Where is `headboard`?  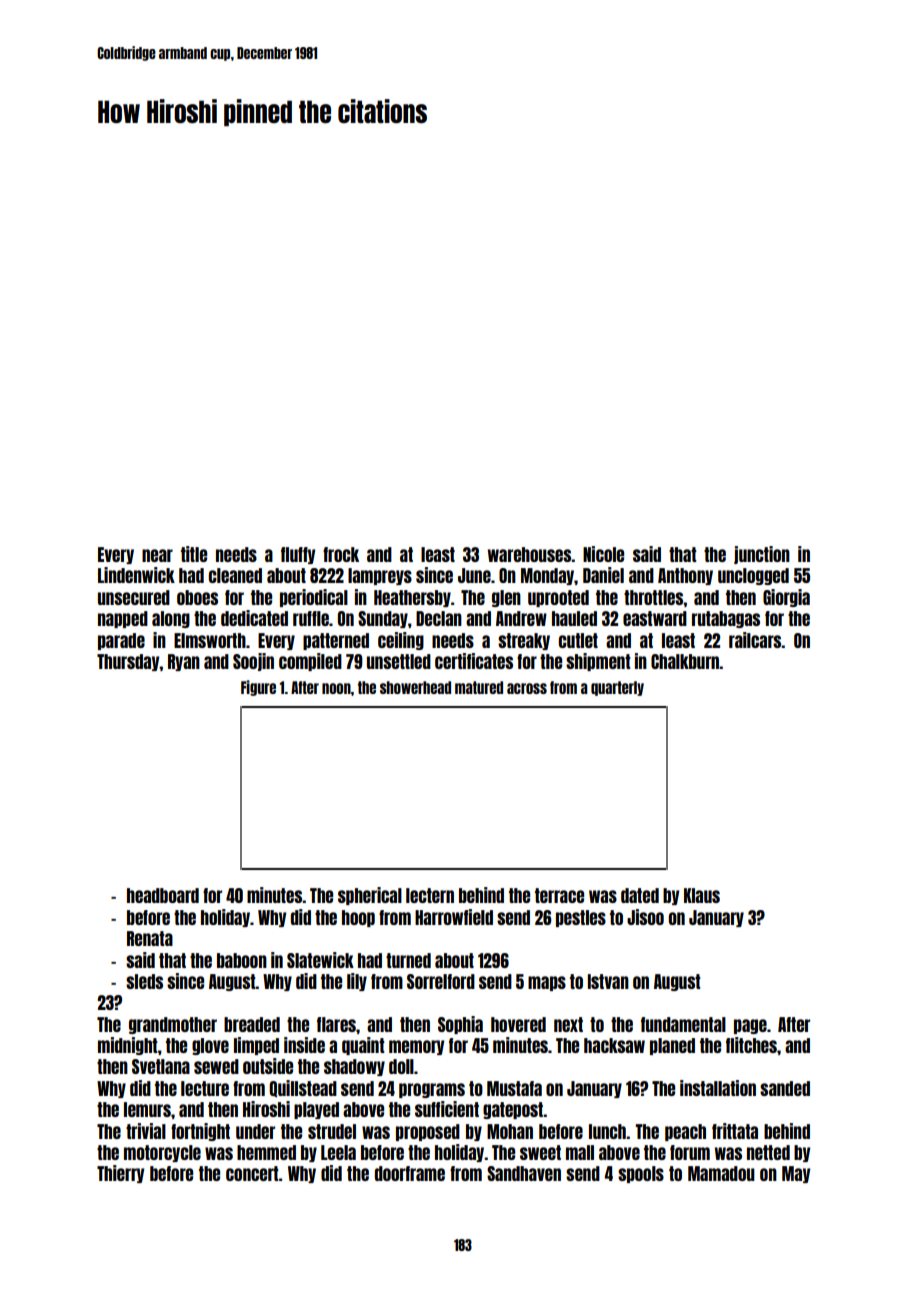
headboard is located at coordinates (163, 895).
